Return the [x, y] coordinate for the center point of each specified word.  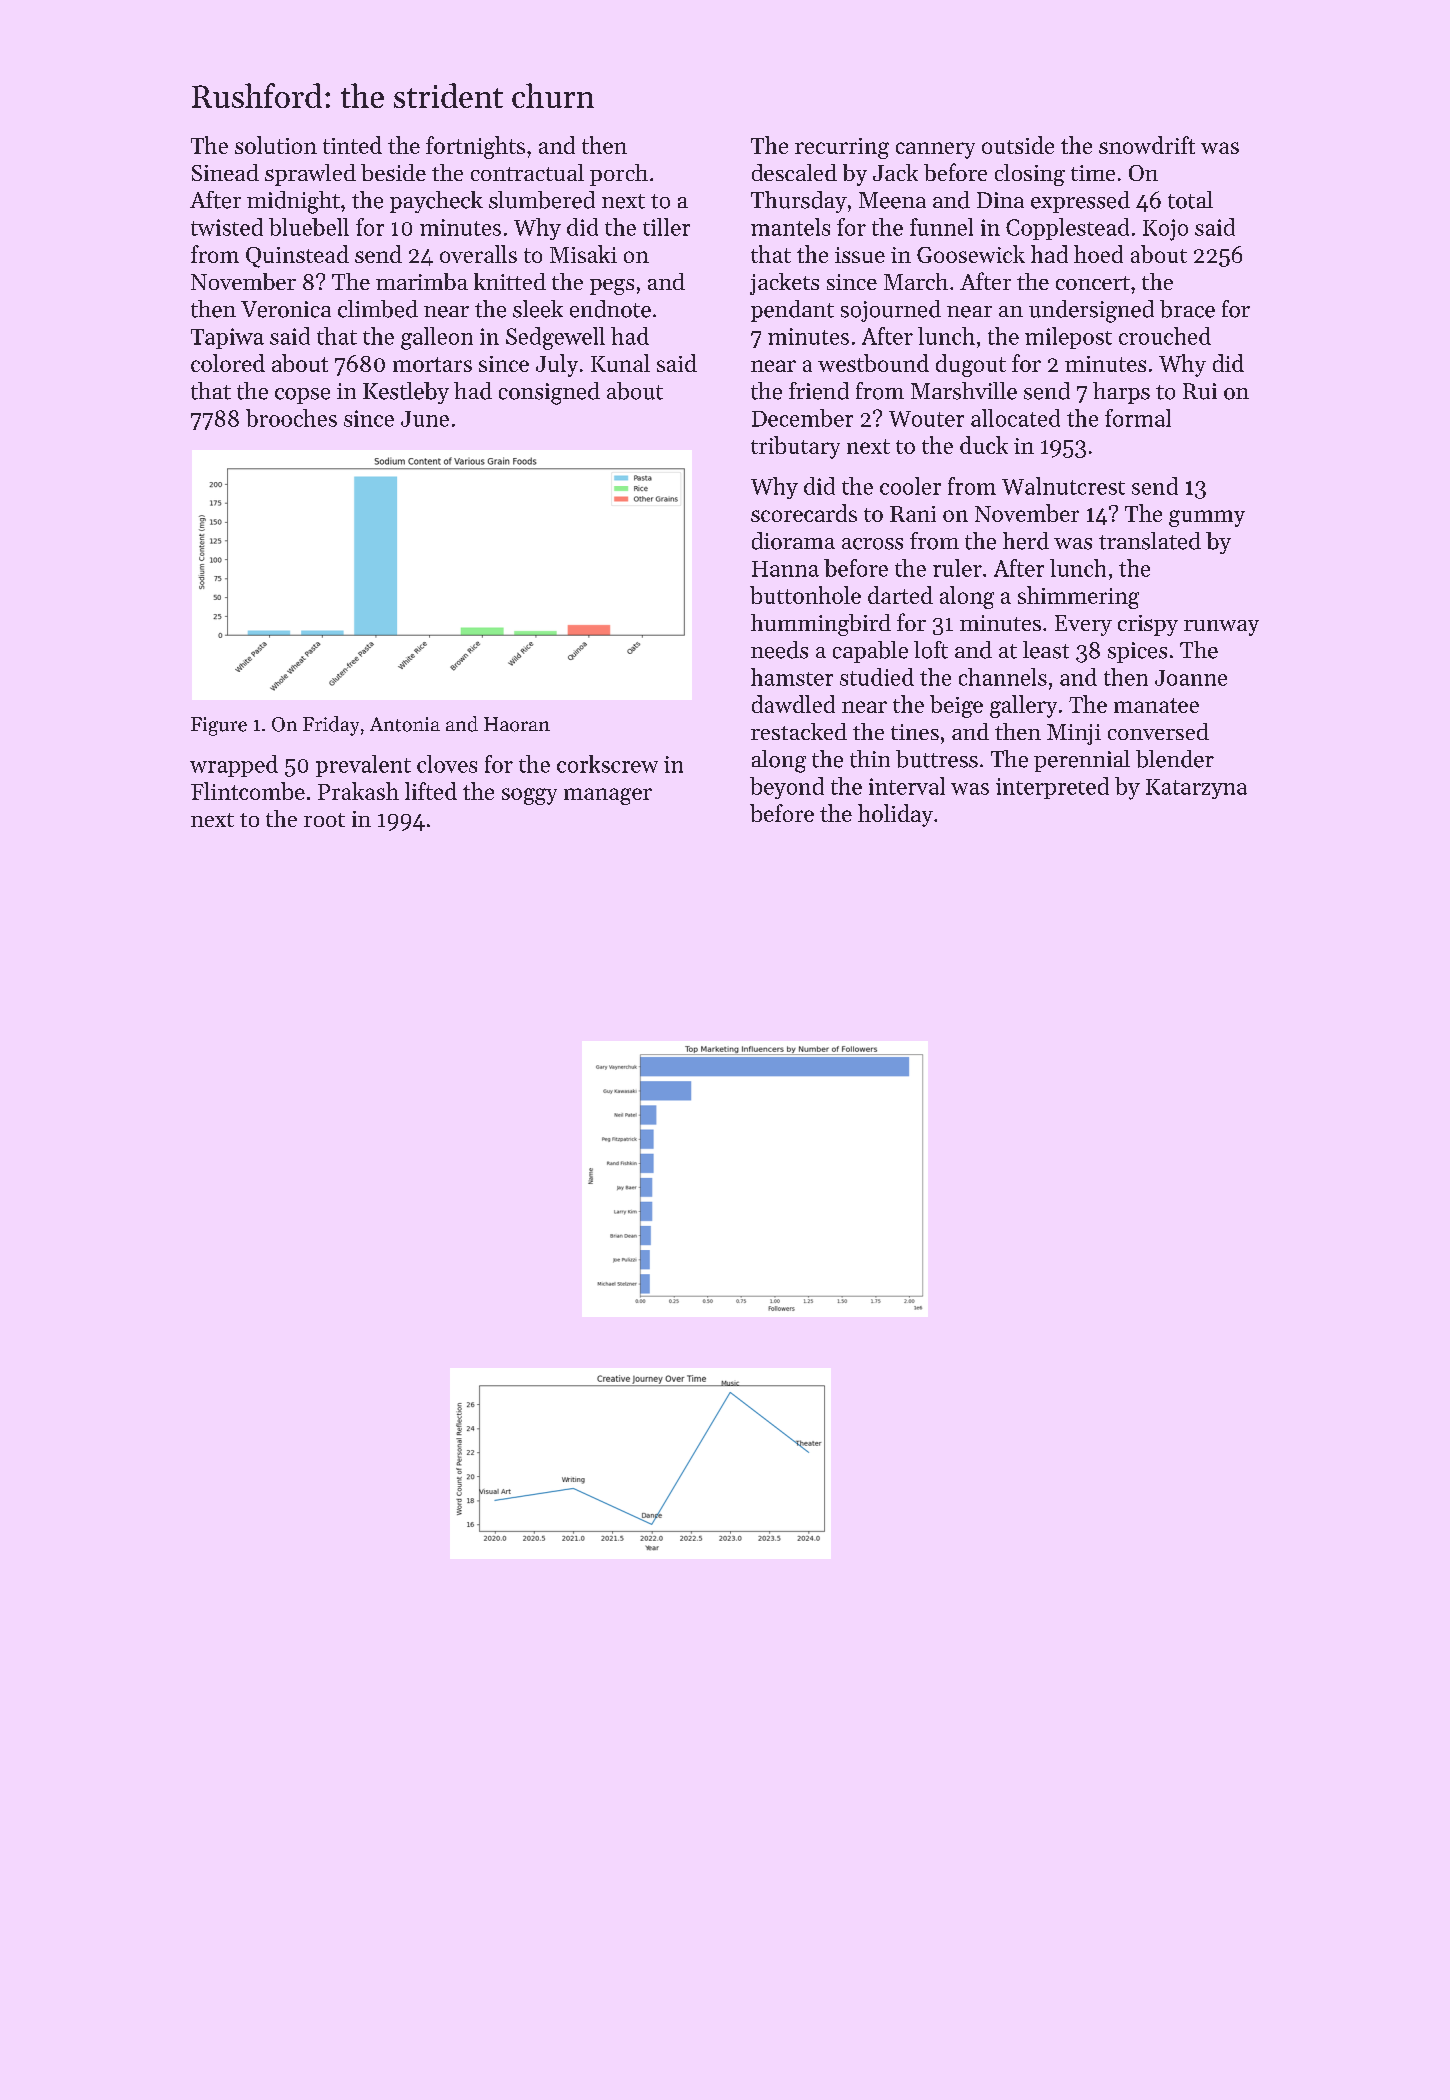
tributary [795, 447]
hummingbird [821, 625]
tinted [352, 145]
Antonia [405, 724]
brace [1187, 309]
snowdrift [1147, 145]
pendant [792, 311]
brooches [291, 418]
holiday [895, 815]
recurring [842, 148]
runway [1221, 628]
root [324, 820]
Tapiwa [227, 338]
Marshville [964, 391]
